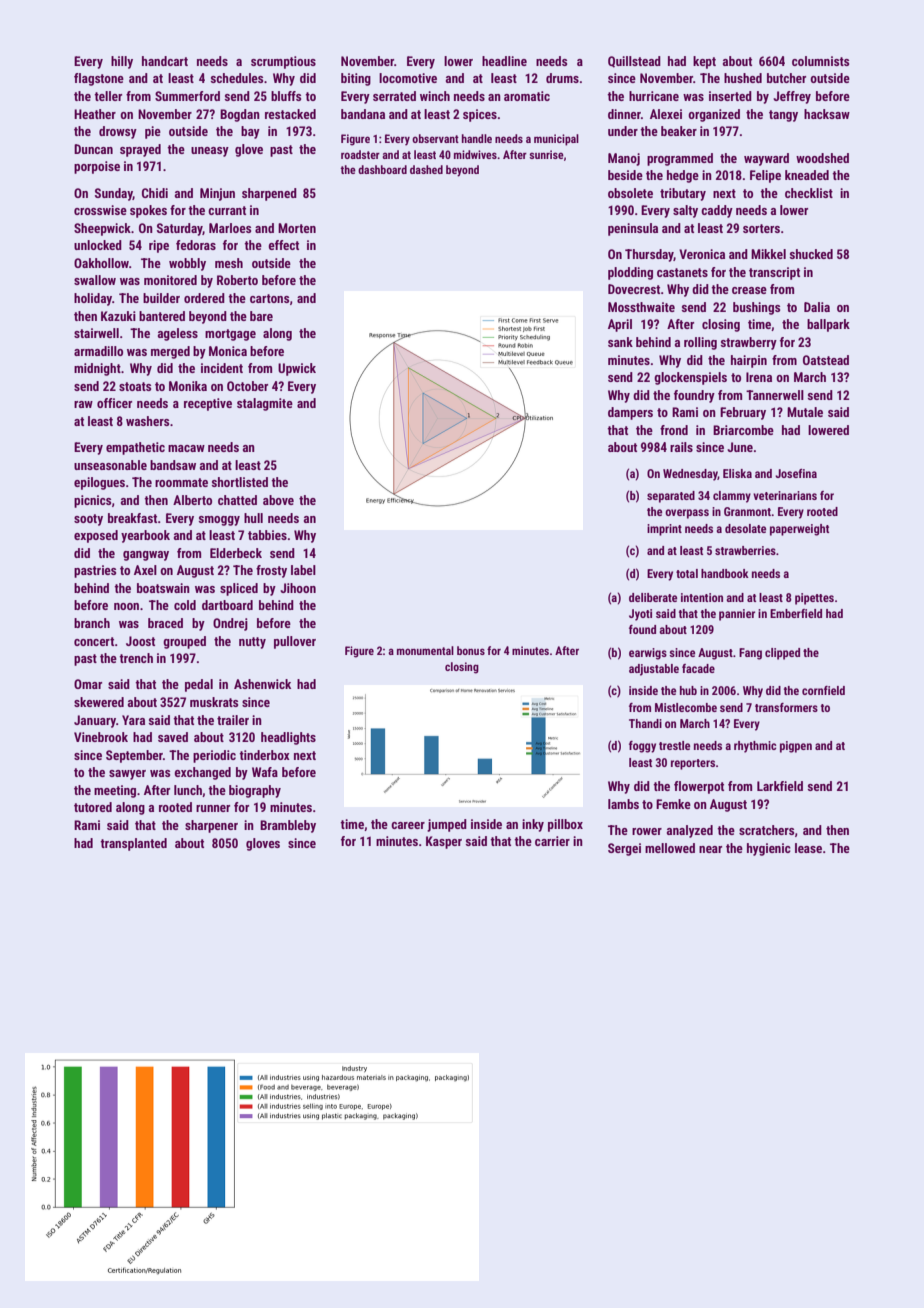 The image size is (924, 1308). I want to click on dampers, so click(630, 413).
